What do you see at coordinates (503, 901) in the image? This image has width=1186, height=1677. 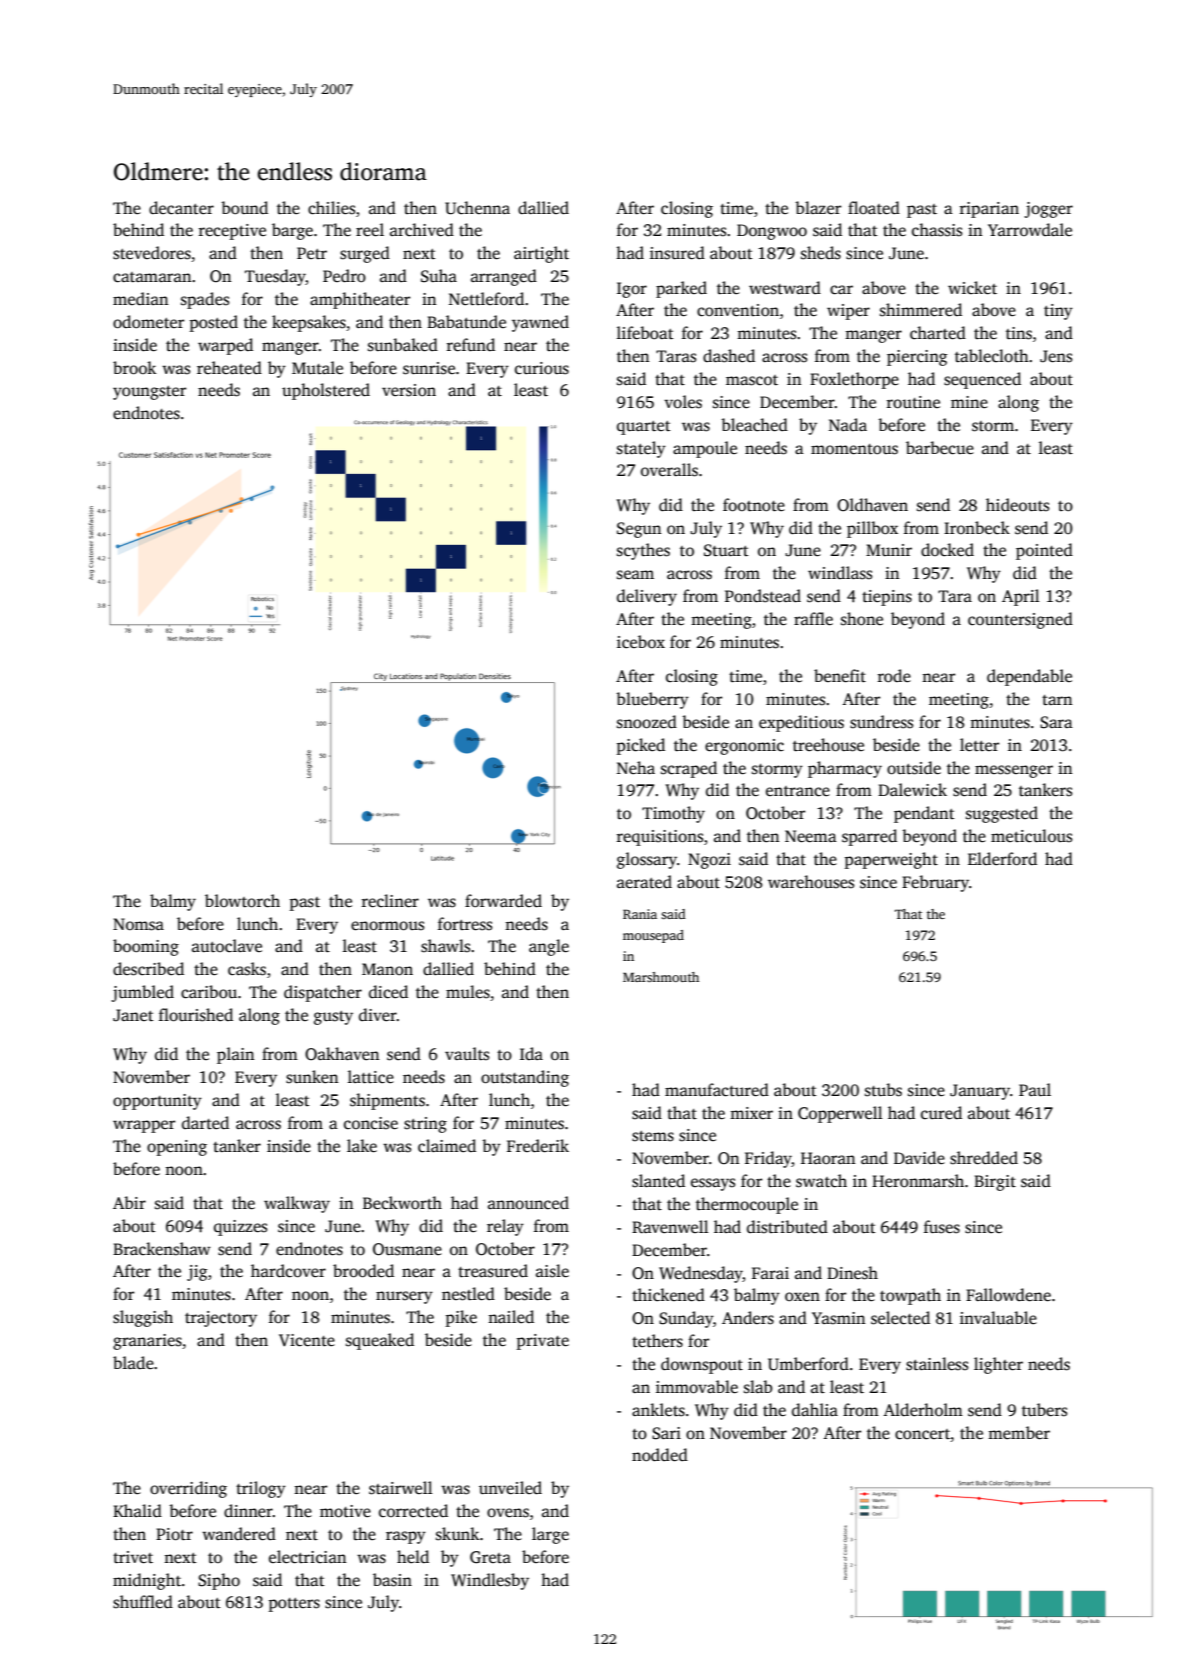 I see `forwarded` at bounding box center [503, 901].
